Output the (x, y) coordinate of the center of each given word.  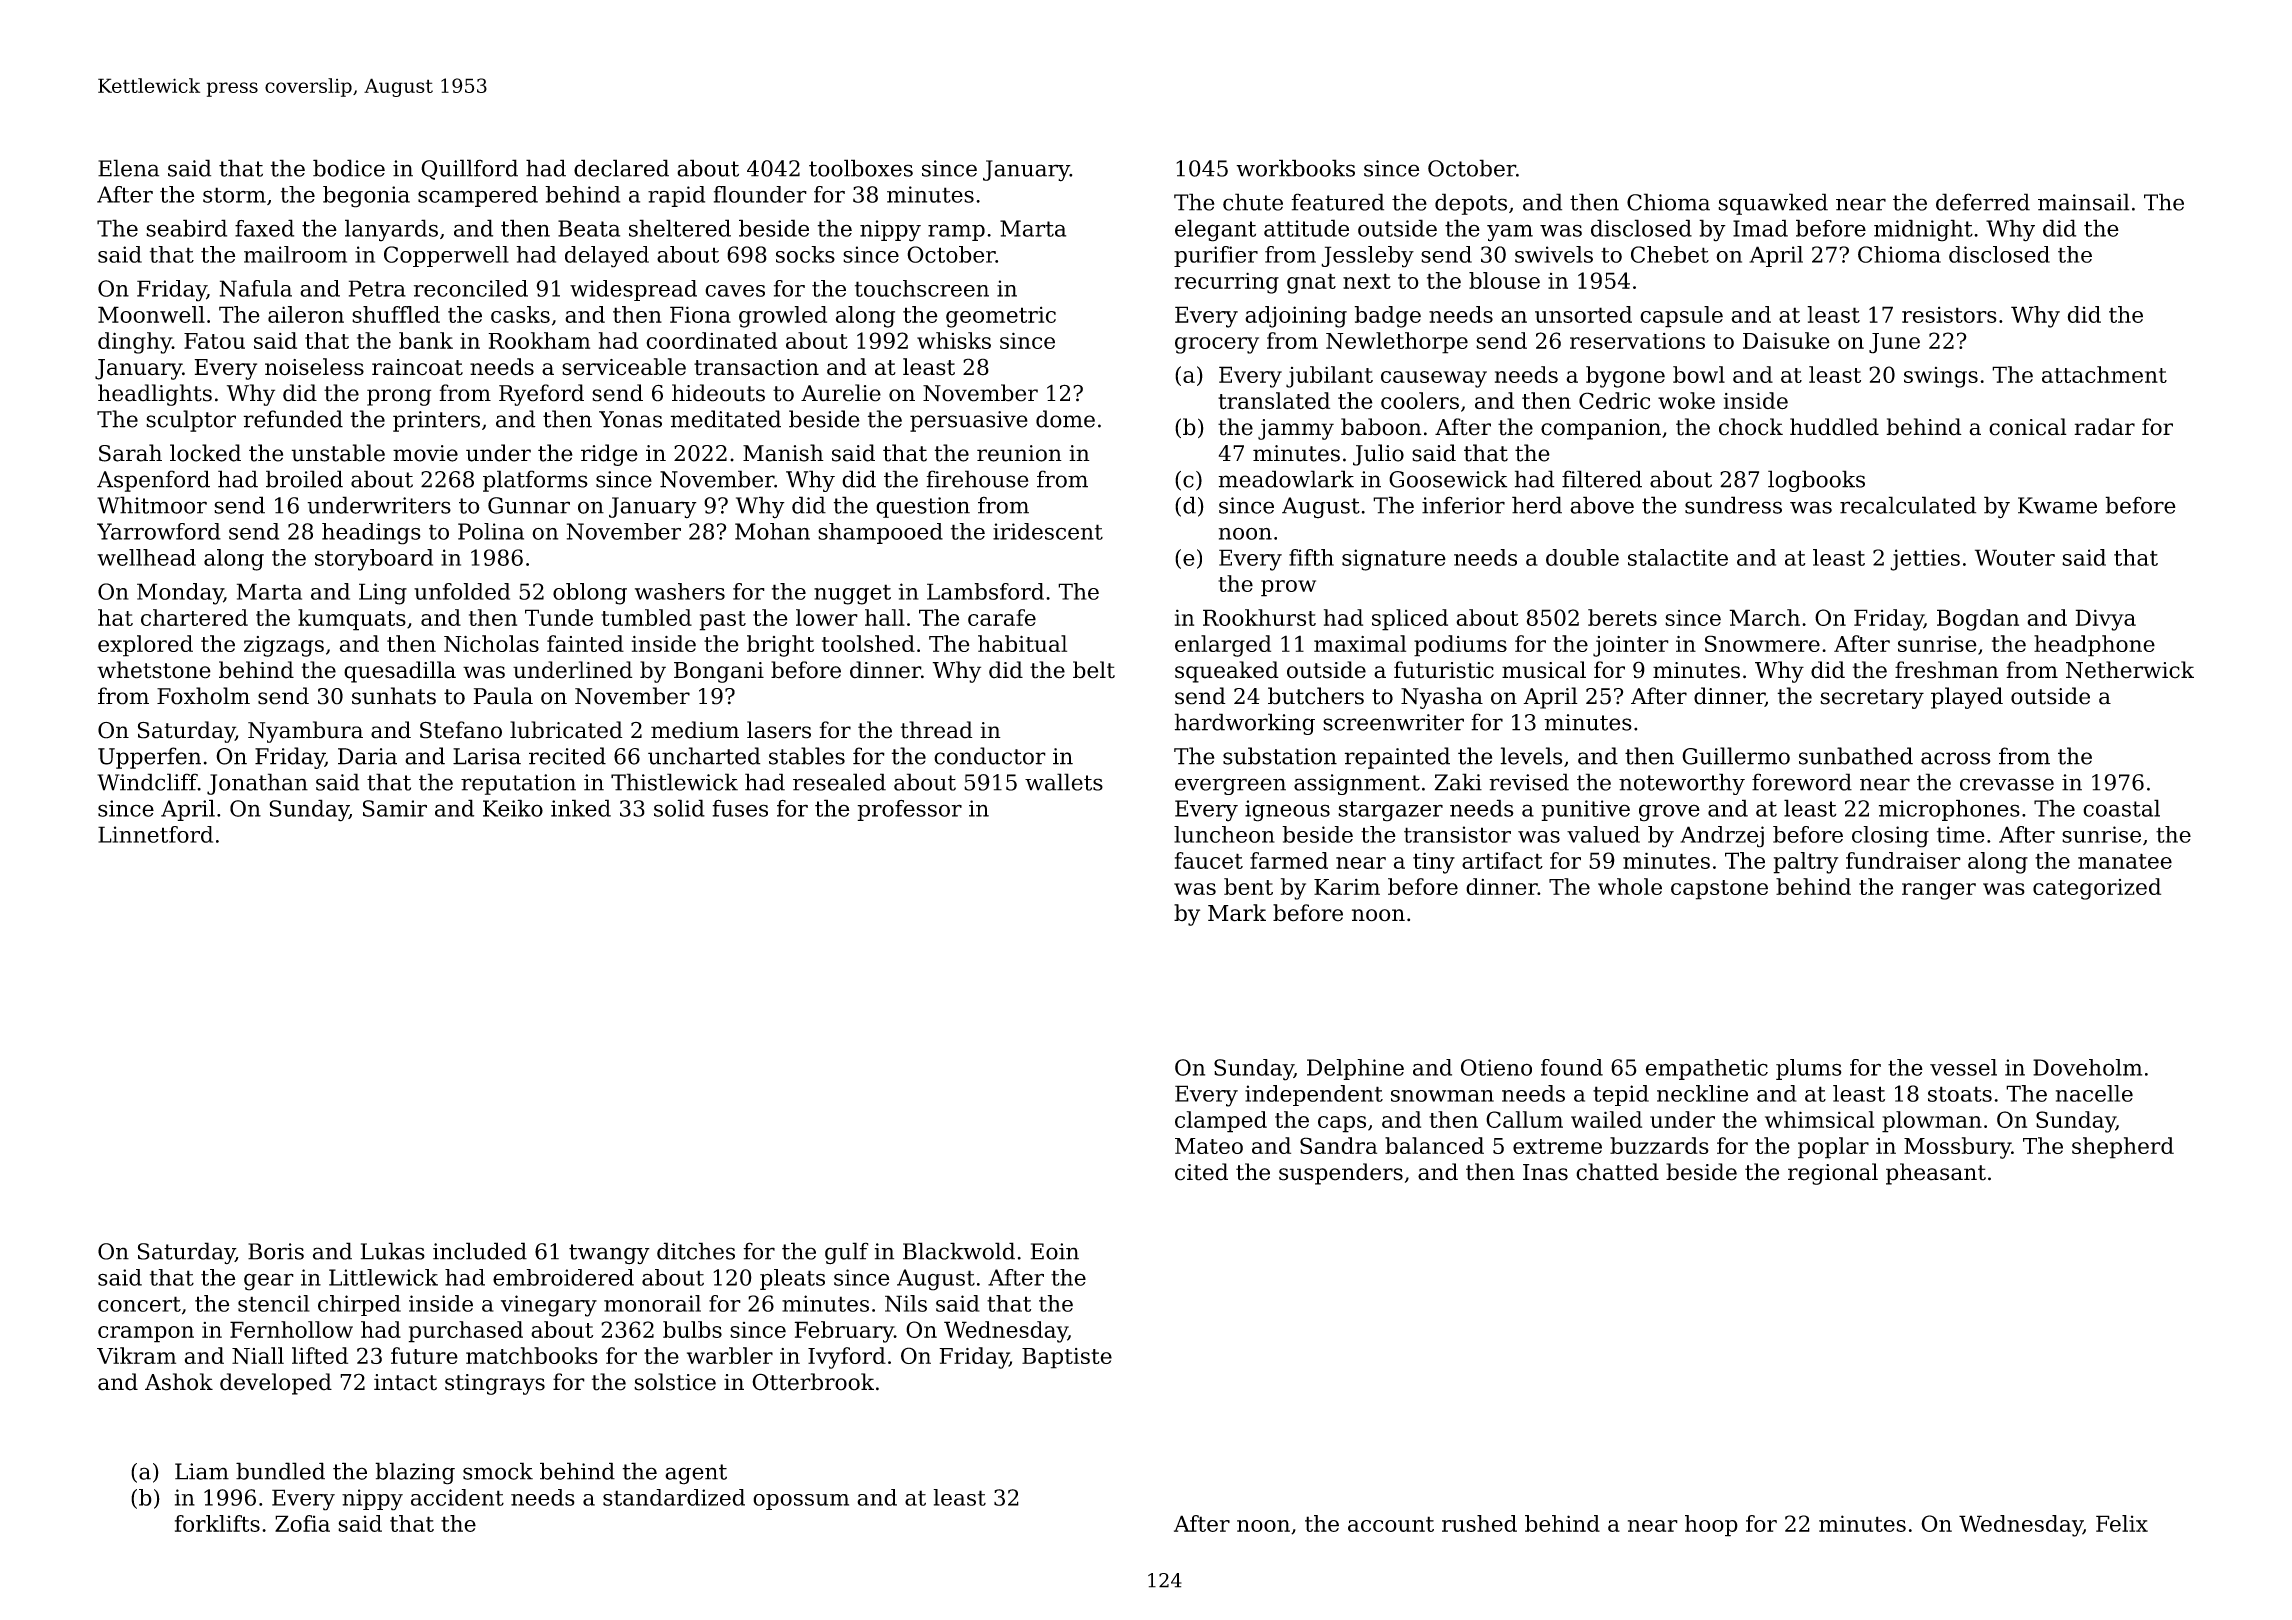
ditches (696, 1251)
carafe (1002, 617)
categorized (2097, 889)
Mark (1237, 913)
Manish (783, 453)
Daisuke (1786, 340)
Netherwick (2130, 670)
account (1391, 1524)
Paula (503, 696)
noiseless (314, 367)
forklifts (217, 1523)
